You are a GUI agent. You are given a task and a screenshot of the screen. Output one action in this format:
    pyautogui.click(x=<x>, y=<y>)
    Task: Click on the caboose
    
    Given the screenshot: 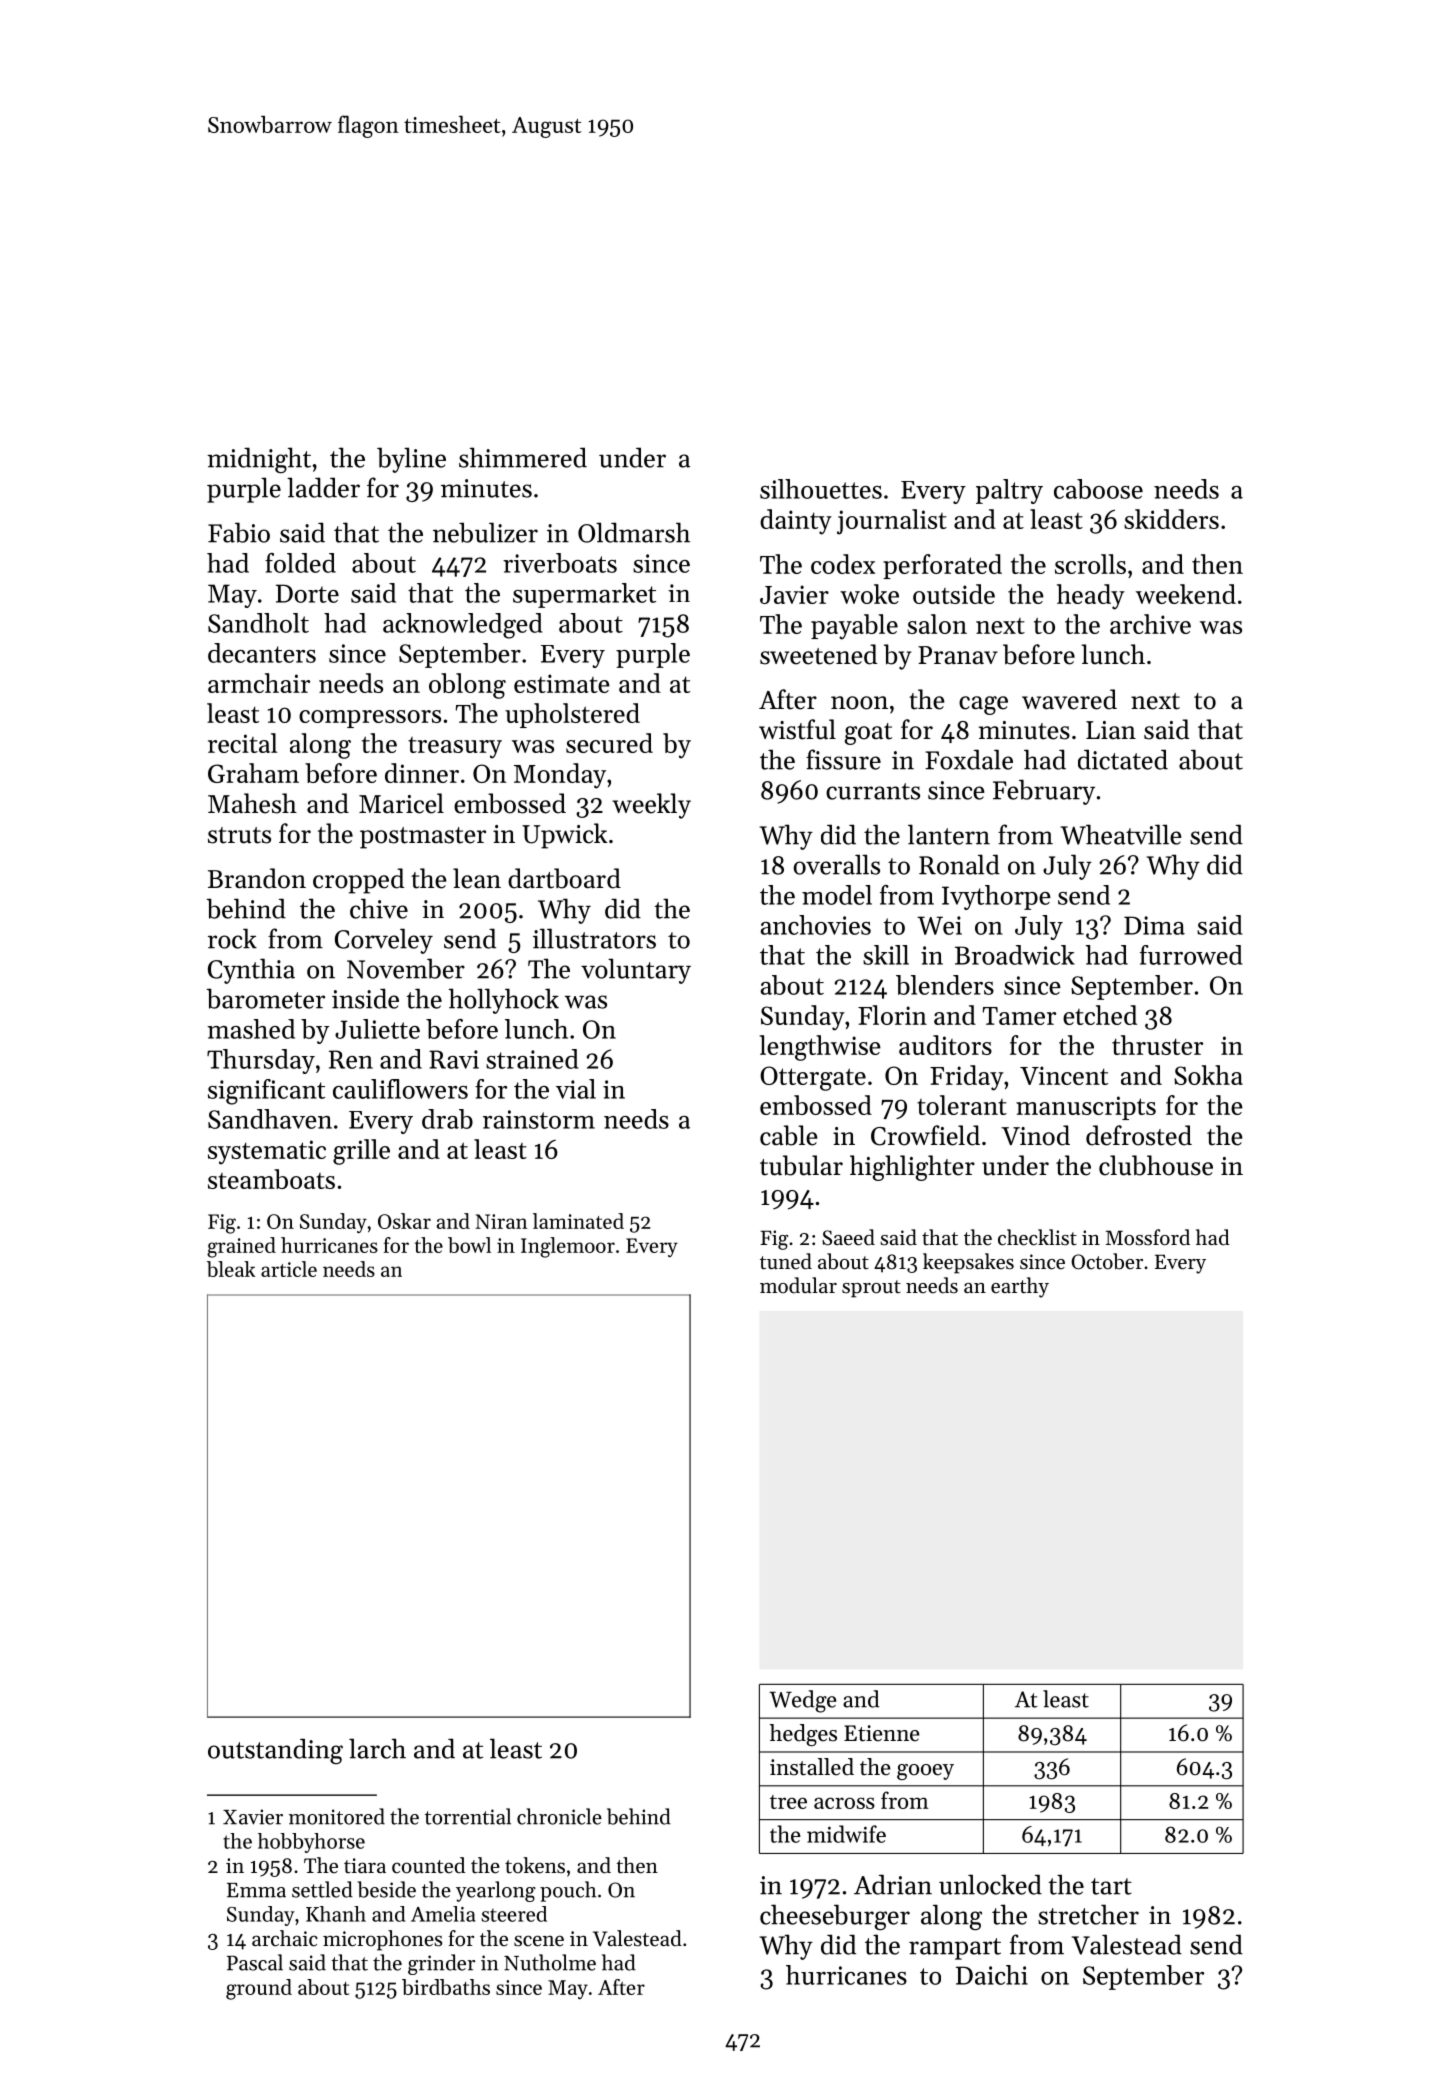 What is the action you would take?
    pyautogui.click(x=1098, y=489)
